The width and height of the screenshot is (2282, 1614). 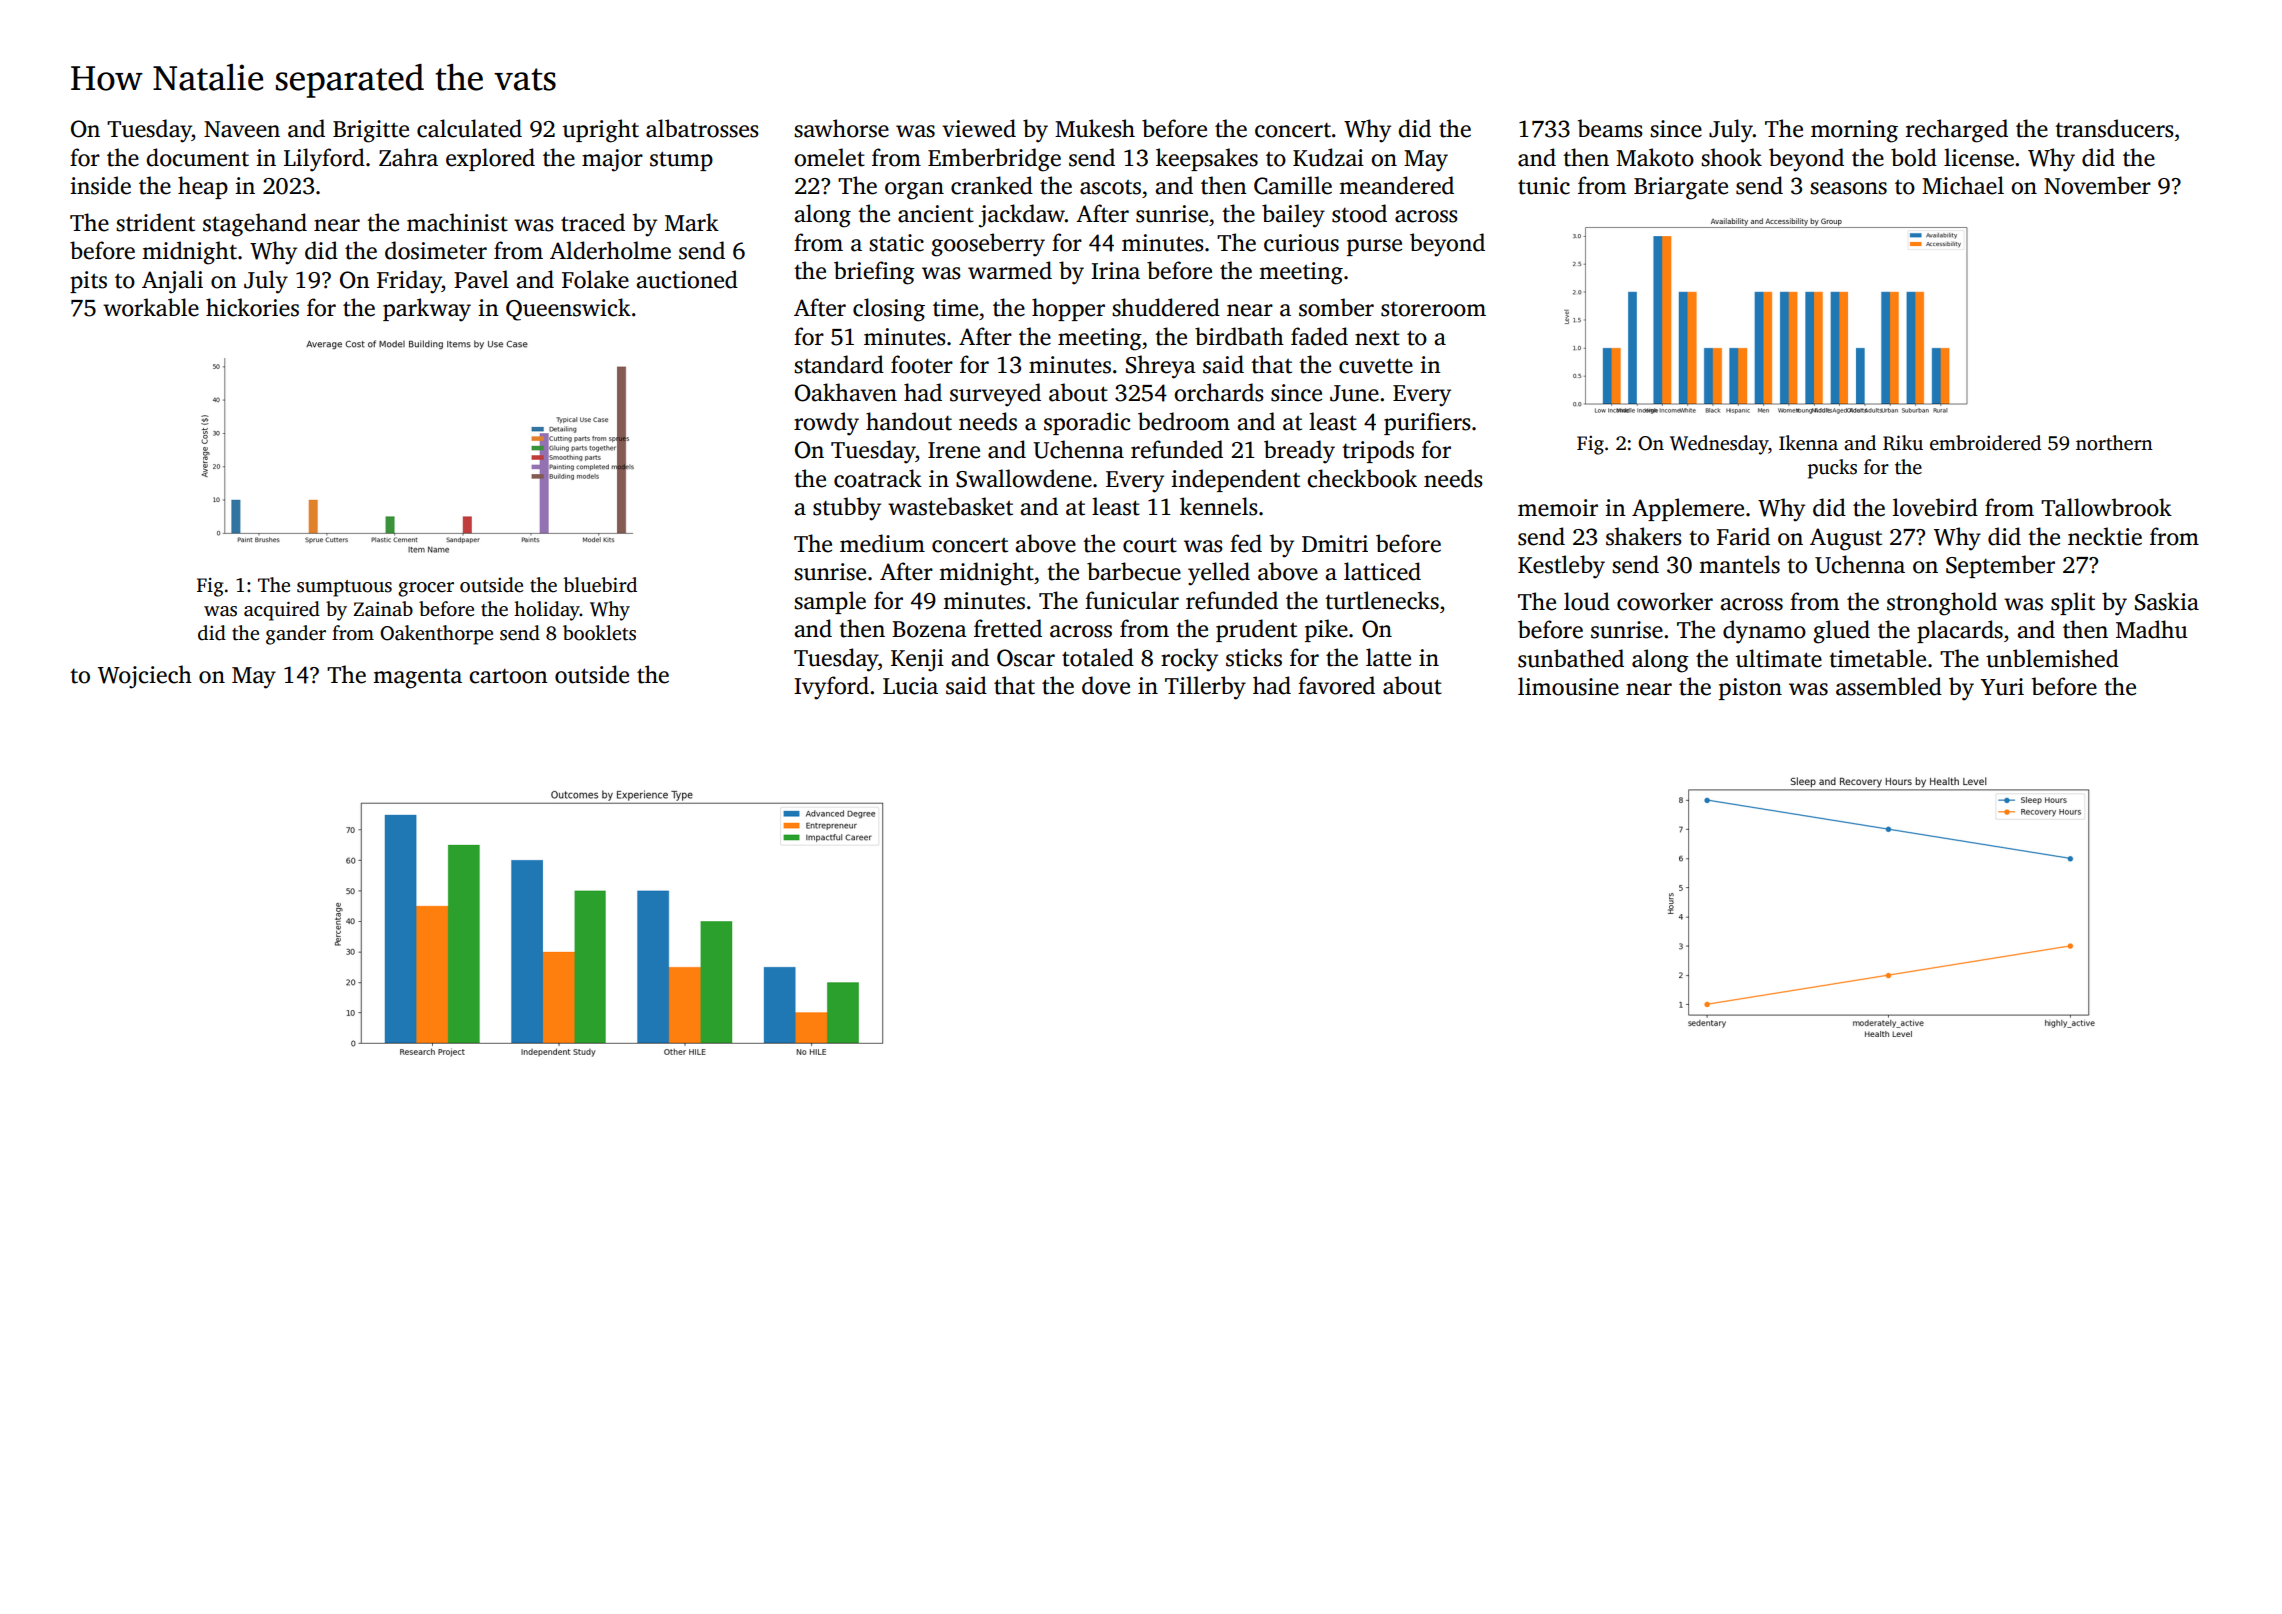 What do you see at coordinates (1374, 247) in the screenshot?
I see `purse` at bounding box center [1374, 247].
